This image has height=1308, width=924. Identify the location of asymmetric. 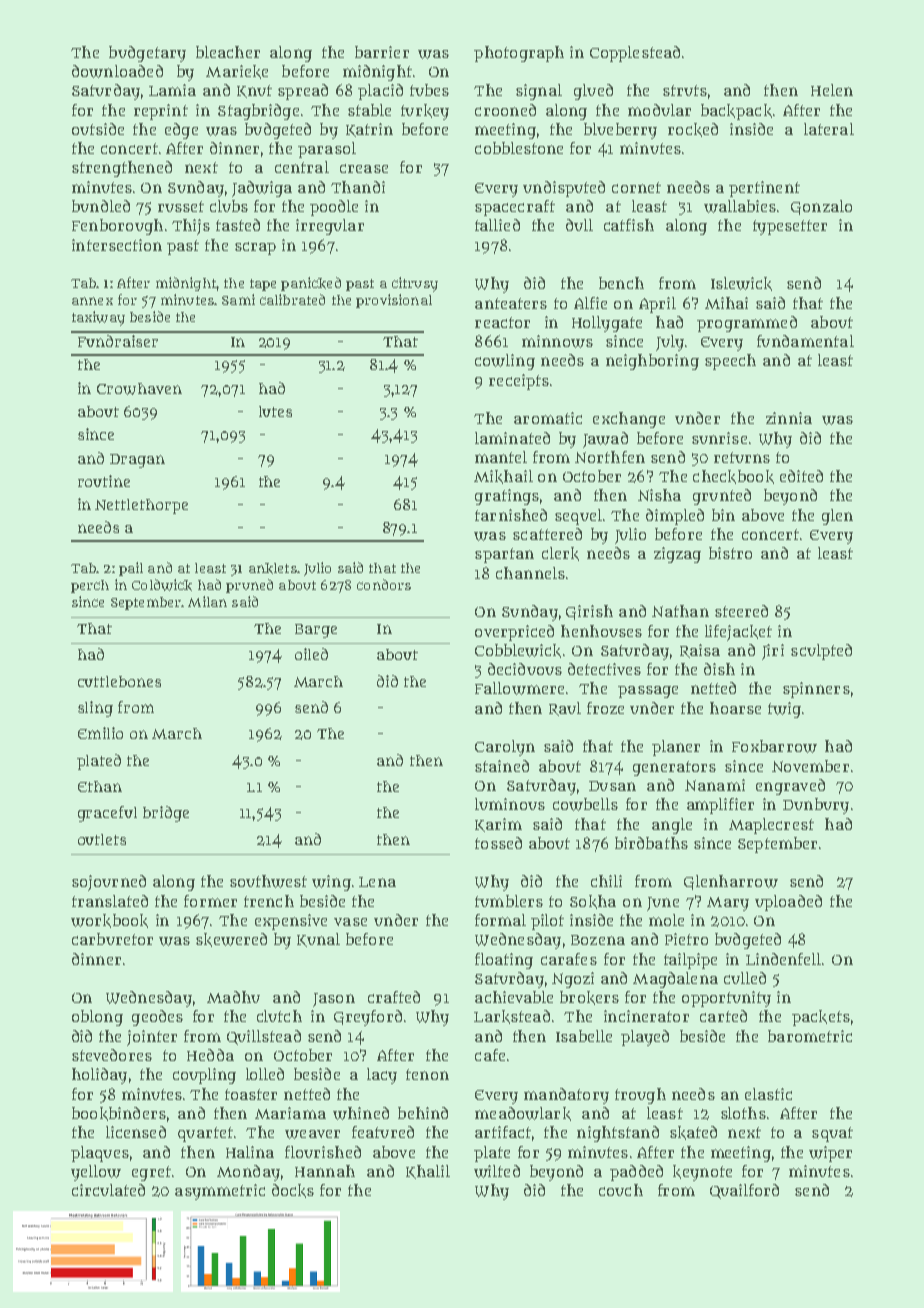
(220, 1192).
